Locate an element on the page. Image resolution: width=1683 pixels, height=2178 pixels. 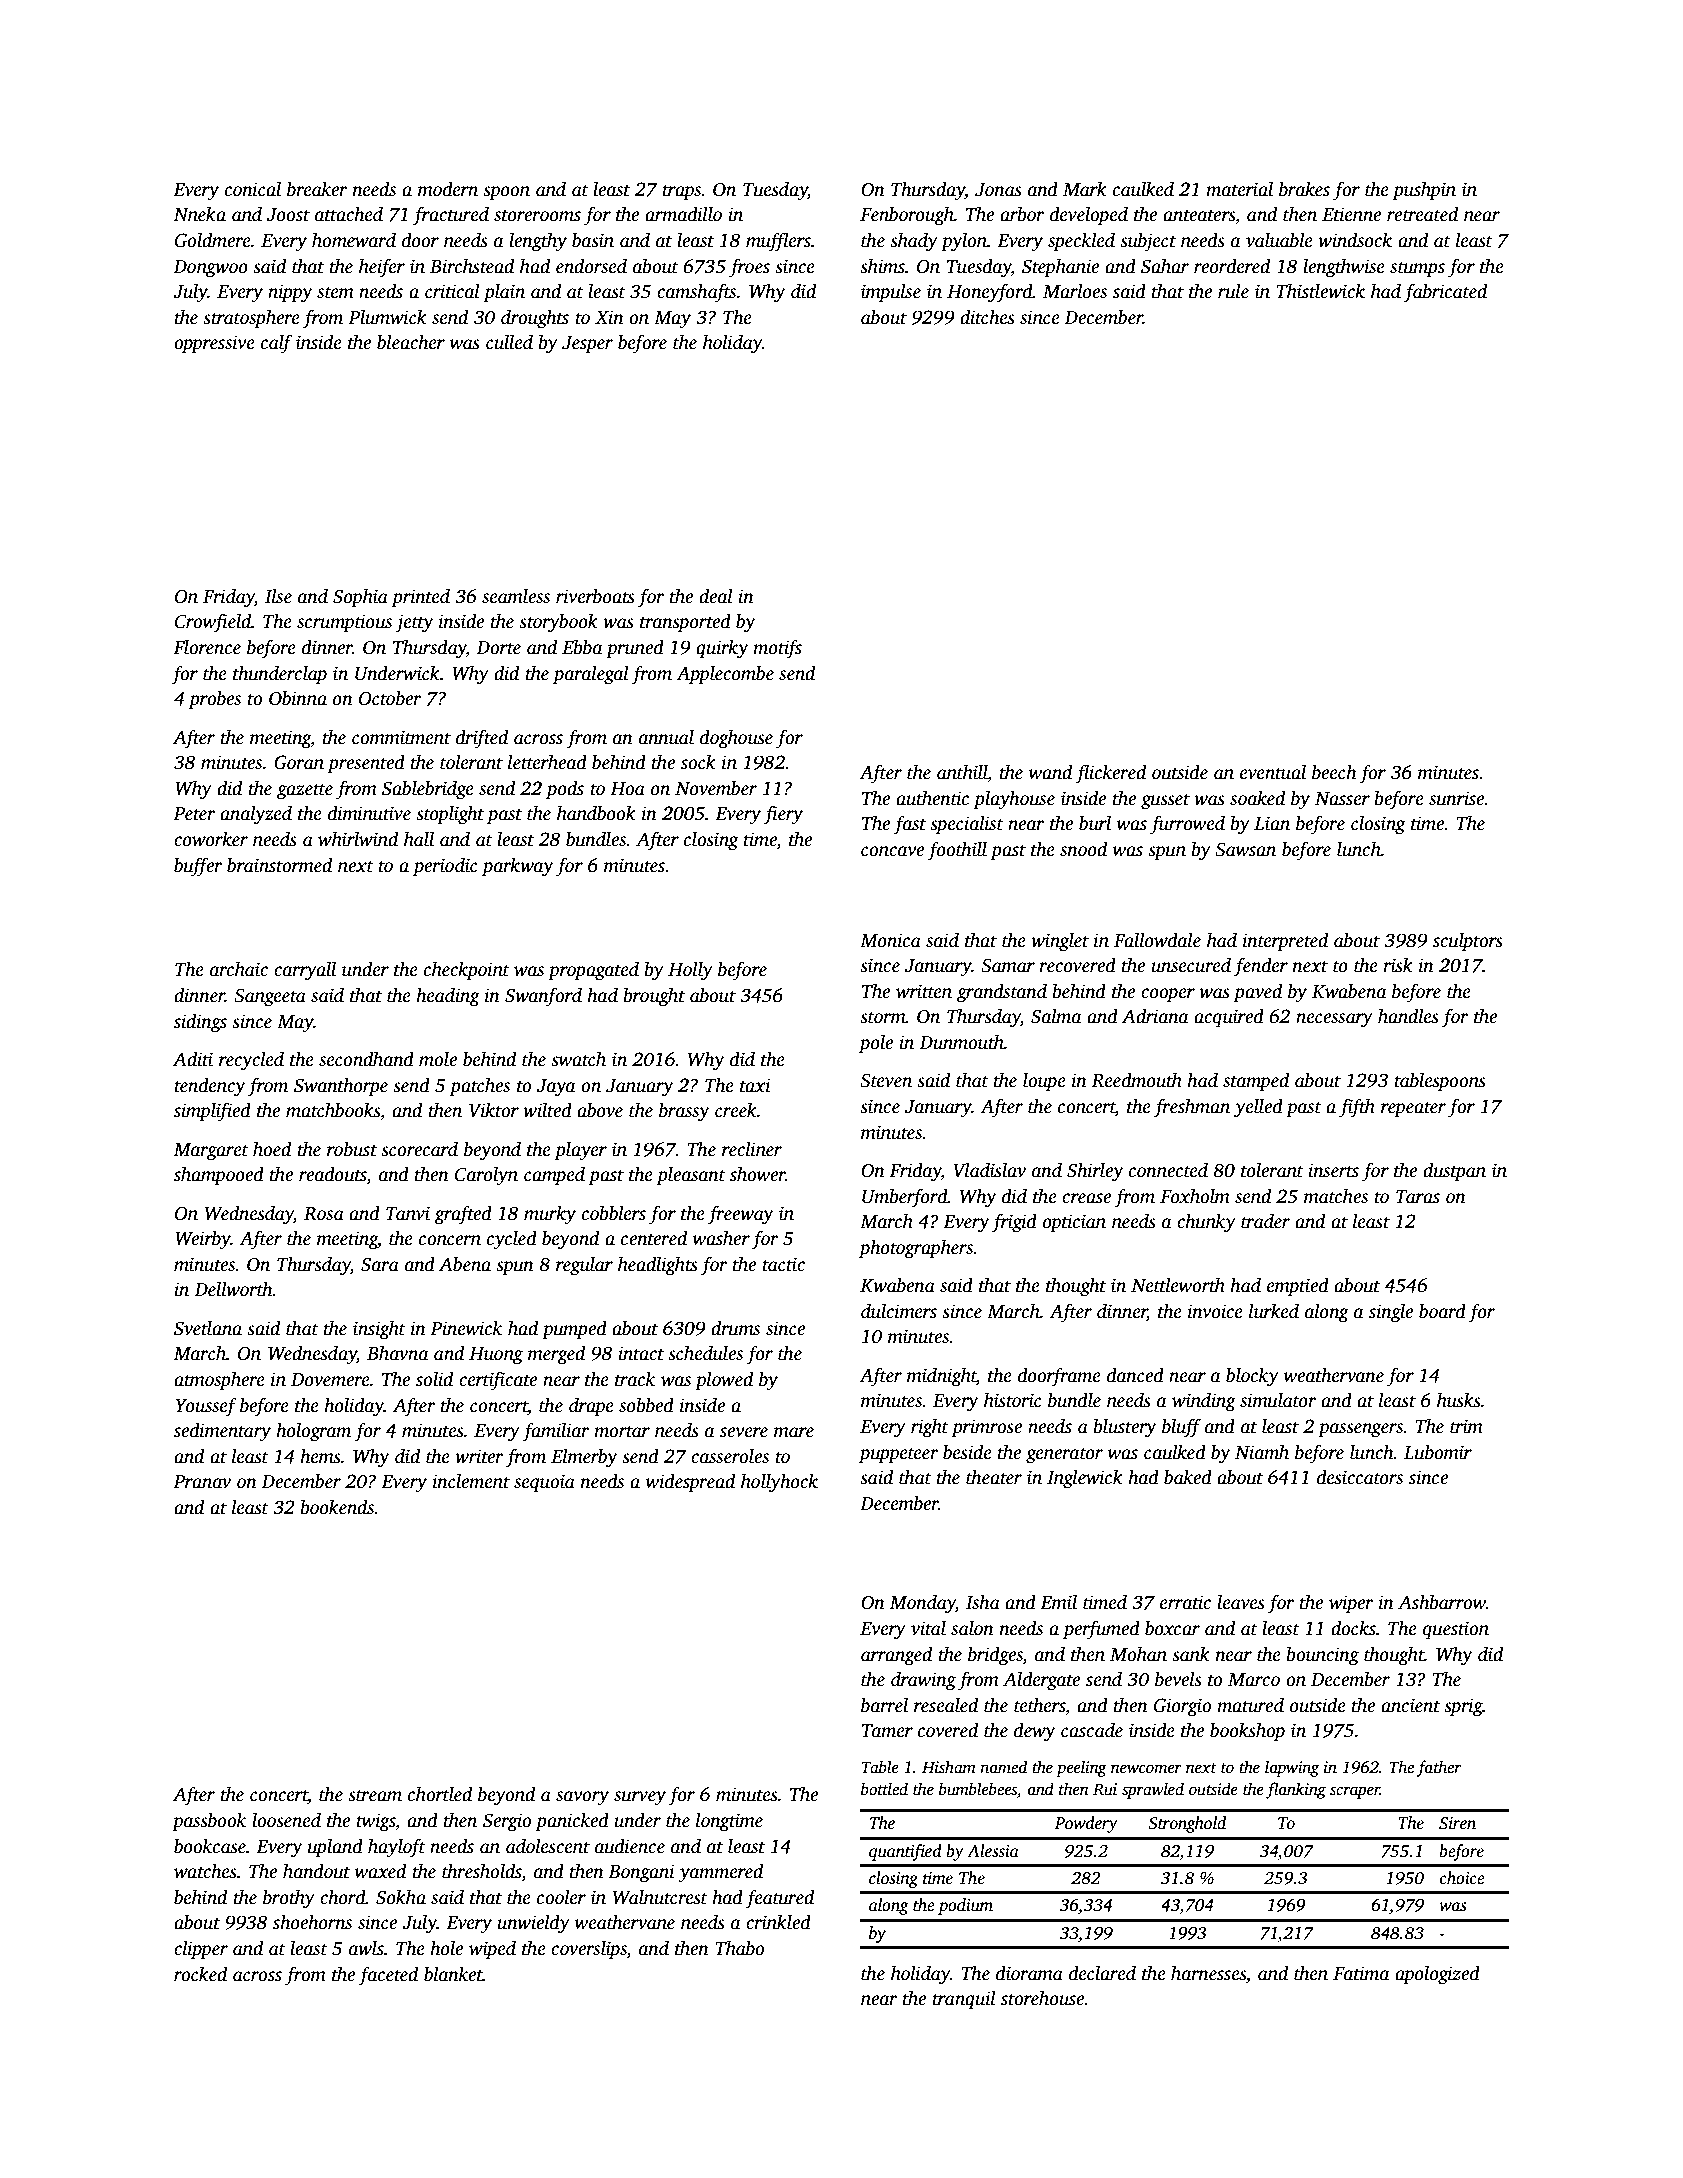
deal is located at coordinates (716, 596).
